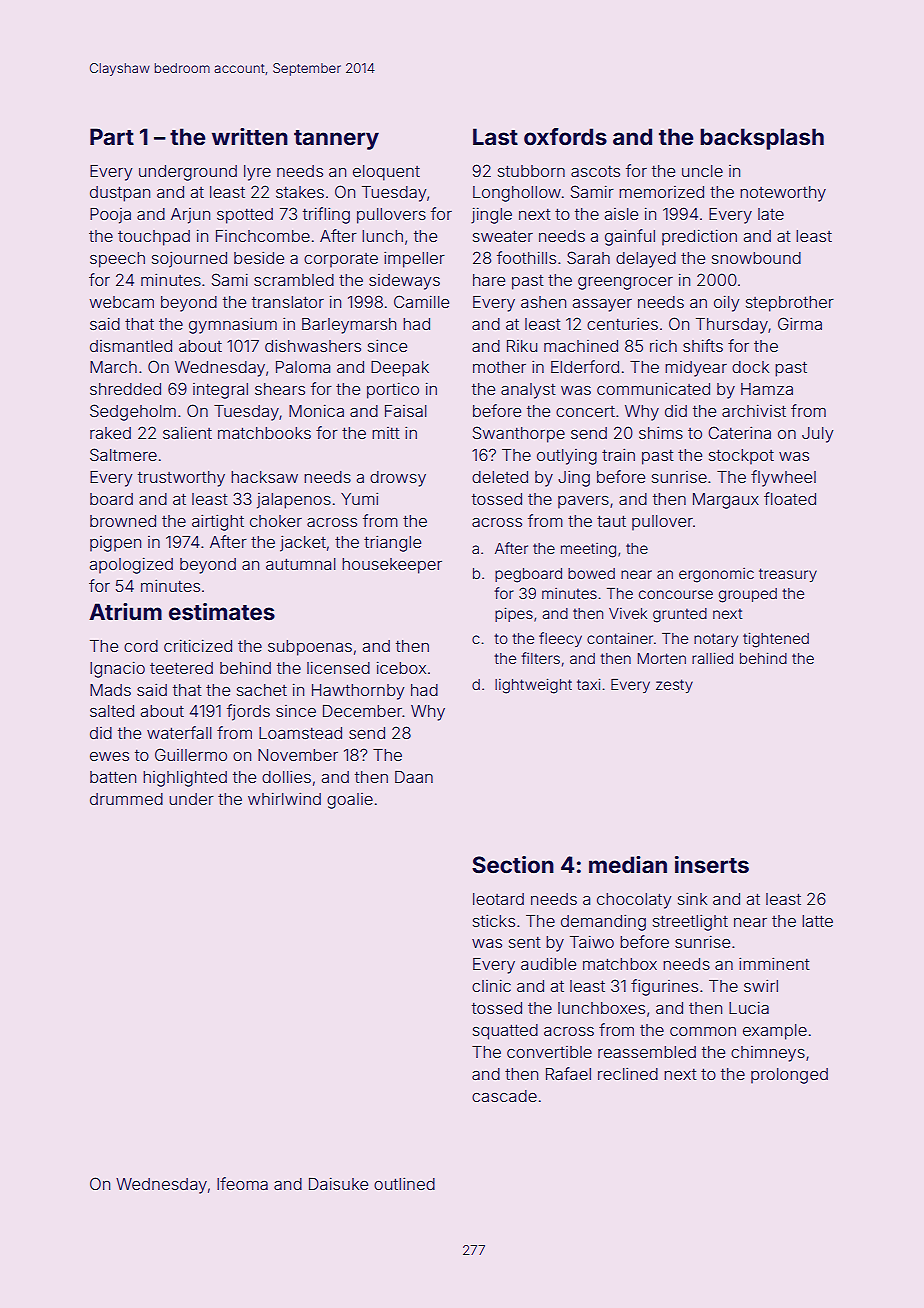 This image has width=924, height=1308. What do you see at coordinates (386, 433) in the image?
I see `mitt` at bounding box center [386, 433].
